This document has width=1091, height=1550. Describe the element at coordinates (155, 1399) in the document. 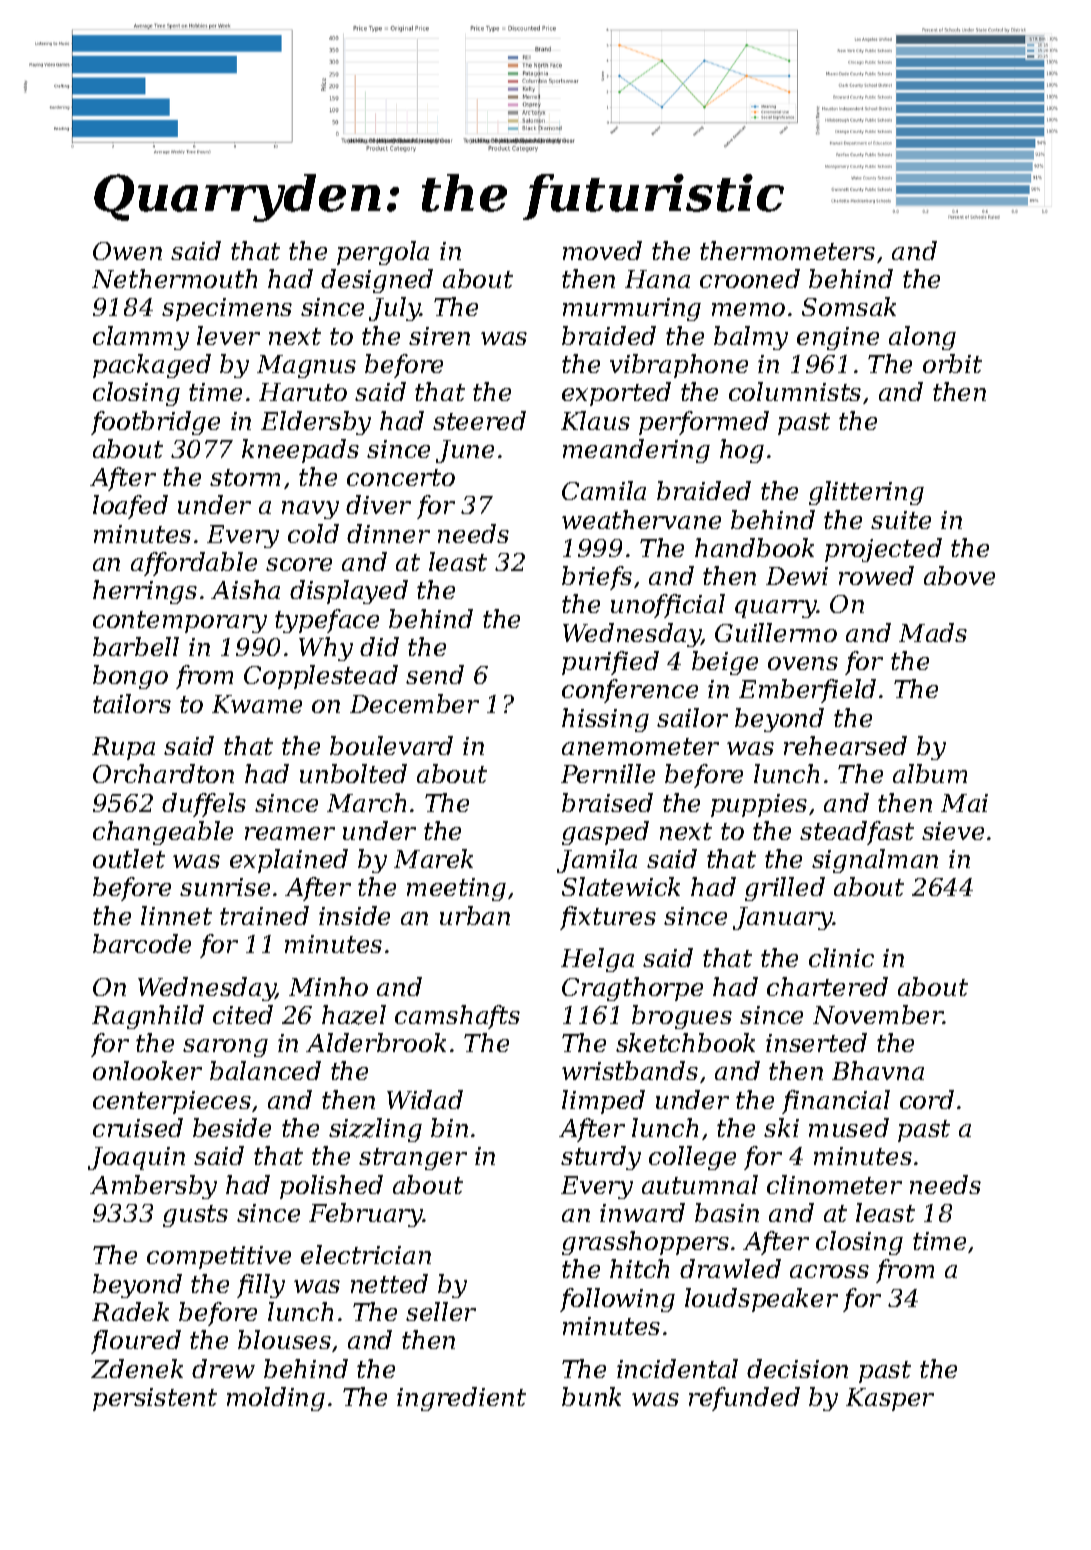

I see `persistent` at that location.
